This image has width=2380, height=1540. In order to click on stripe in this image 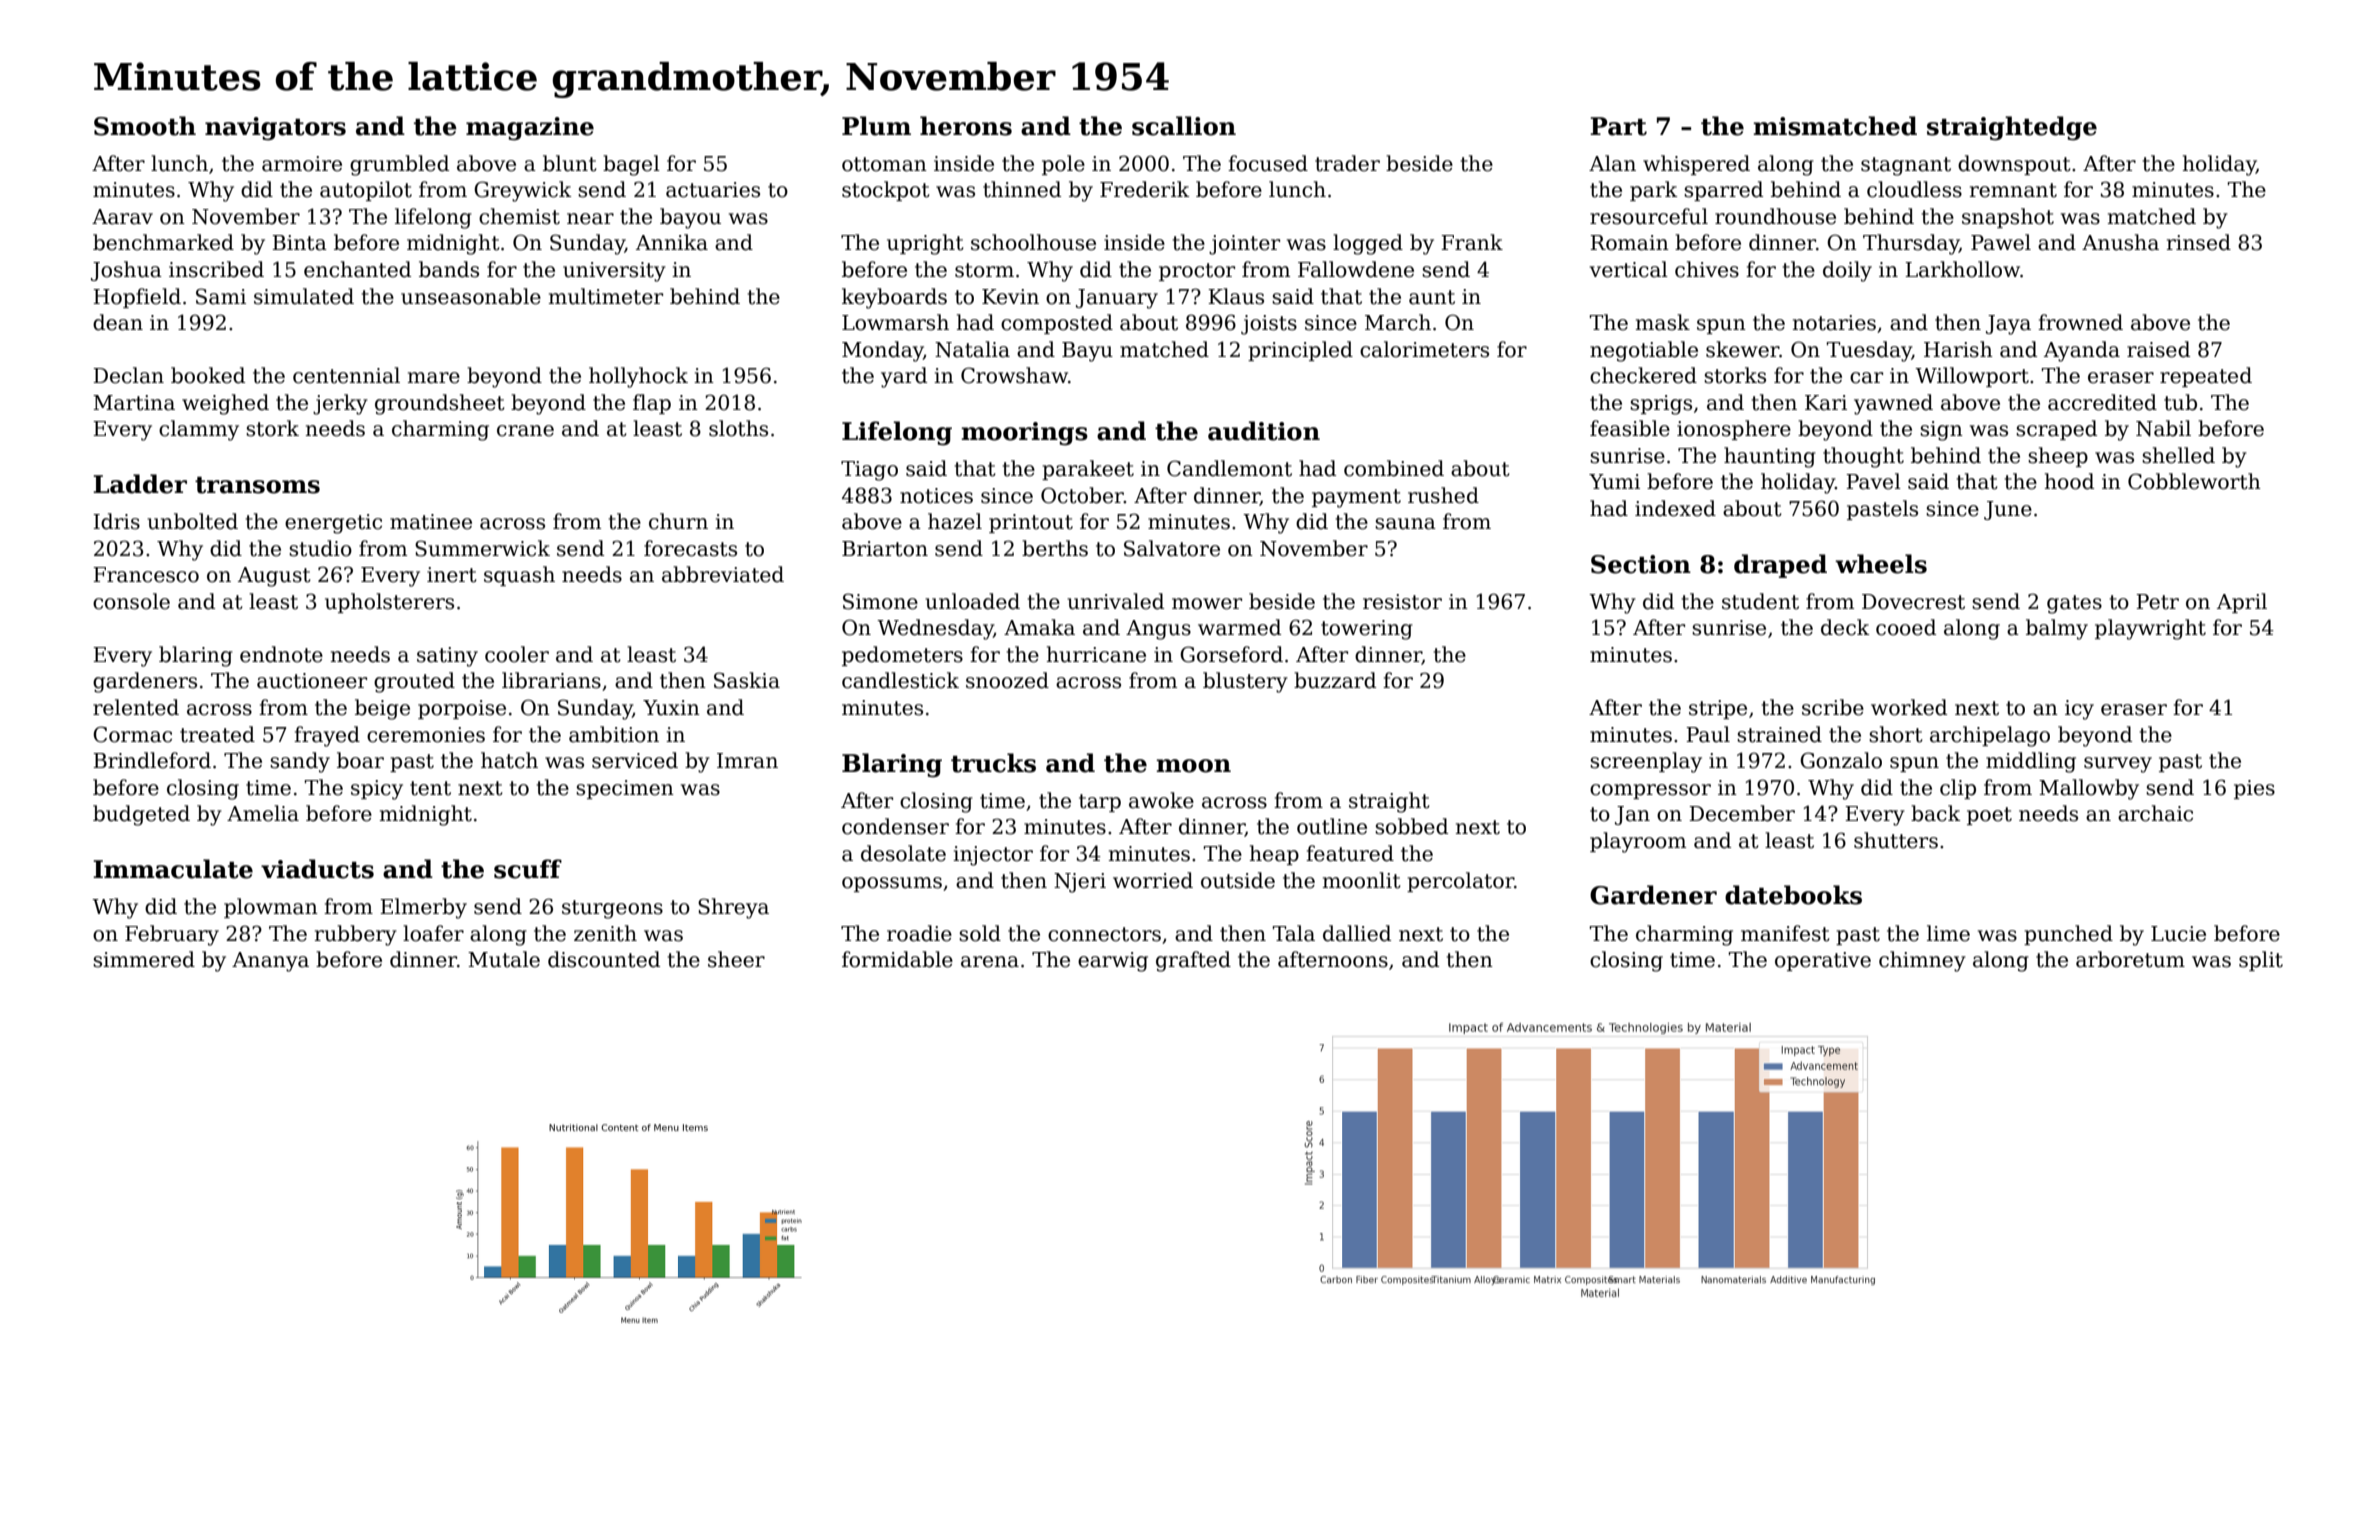, I will do `click(1718, 709)`.
